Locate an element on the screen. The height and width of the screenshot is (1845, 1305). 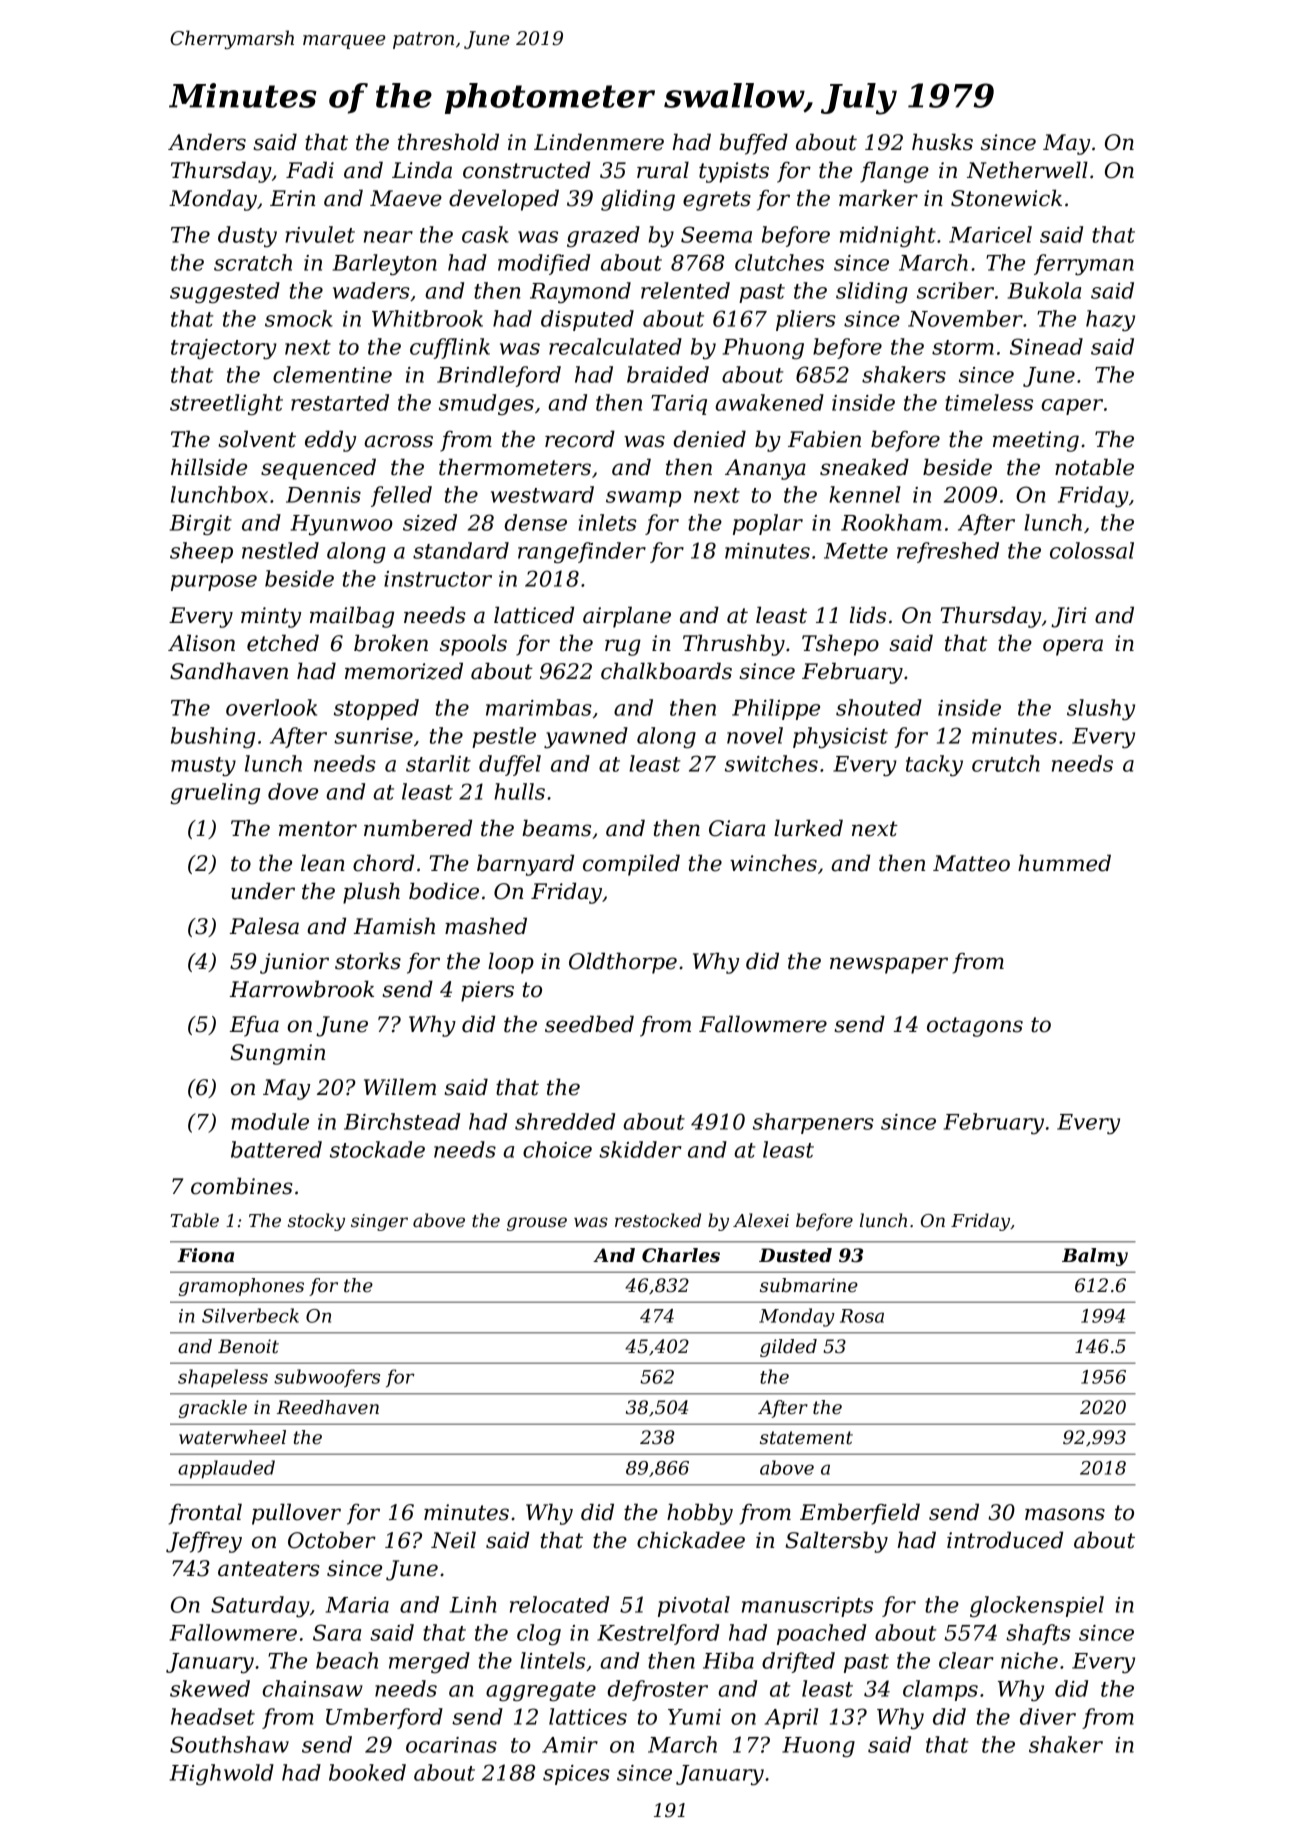
beach is located at coordinates (347, 1660).
